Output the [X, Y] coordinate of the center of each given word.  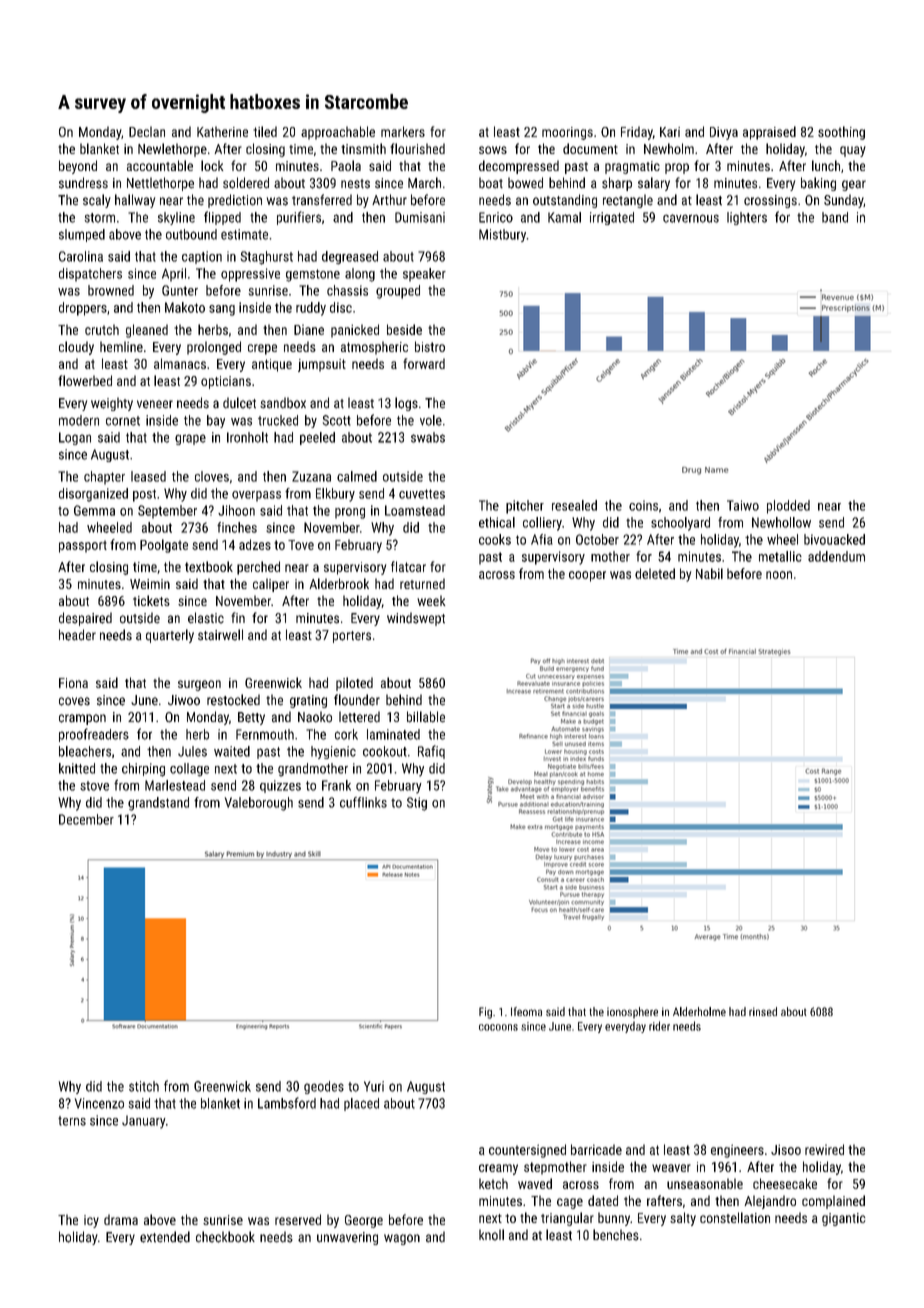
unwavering [347, 1238]
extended [165, 1237]
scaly [97, 201]
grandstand [158, 804]
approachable [338, 133]
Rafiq [431, 752]
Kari [670, 132]
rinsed [763, 1011]
